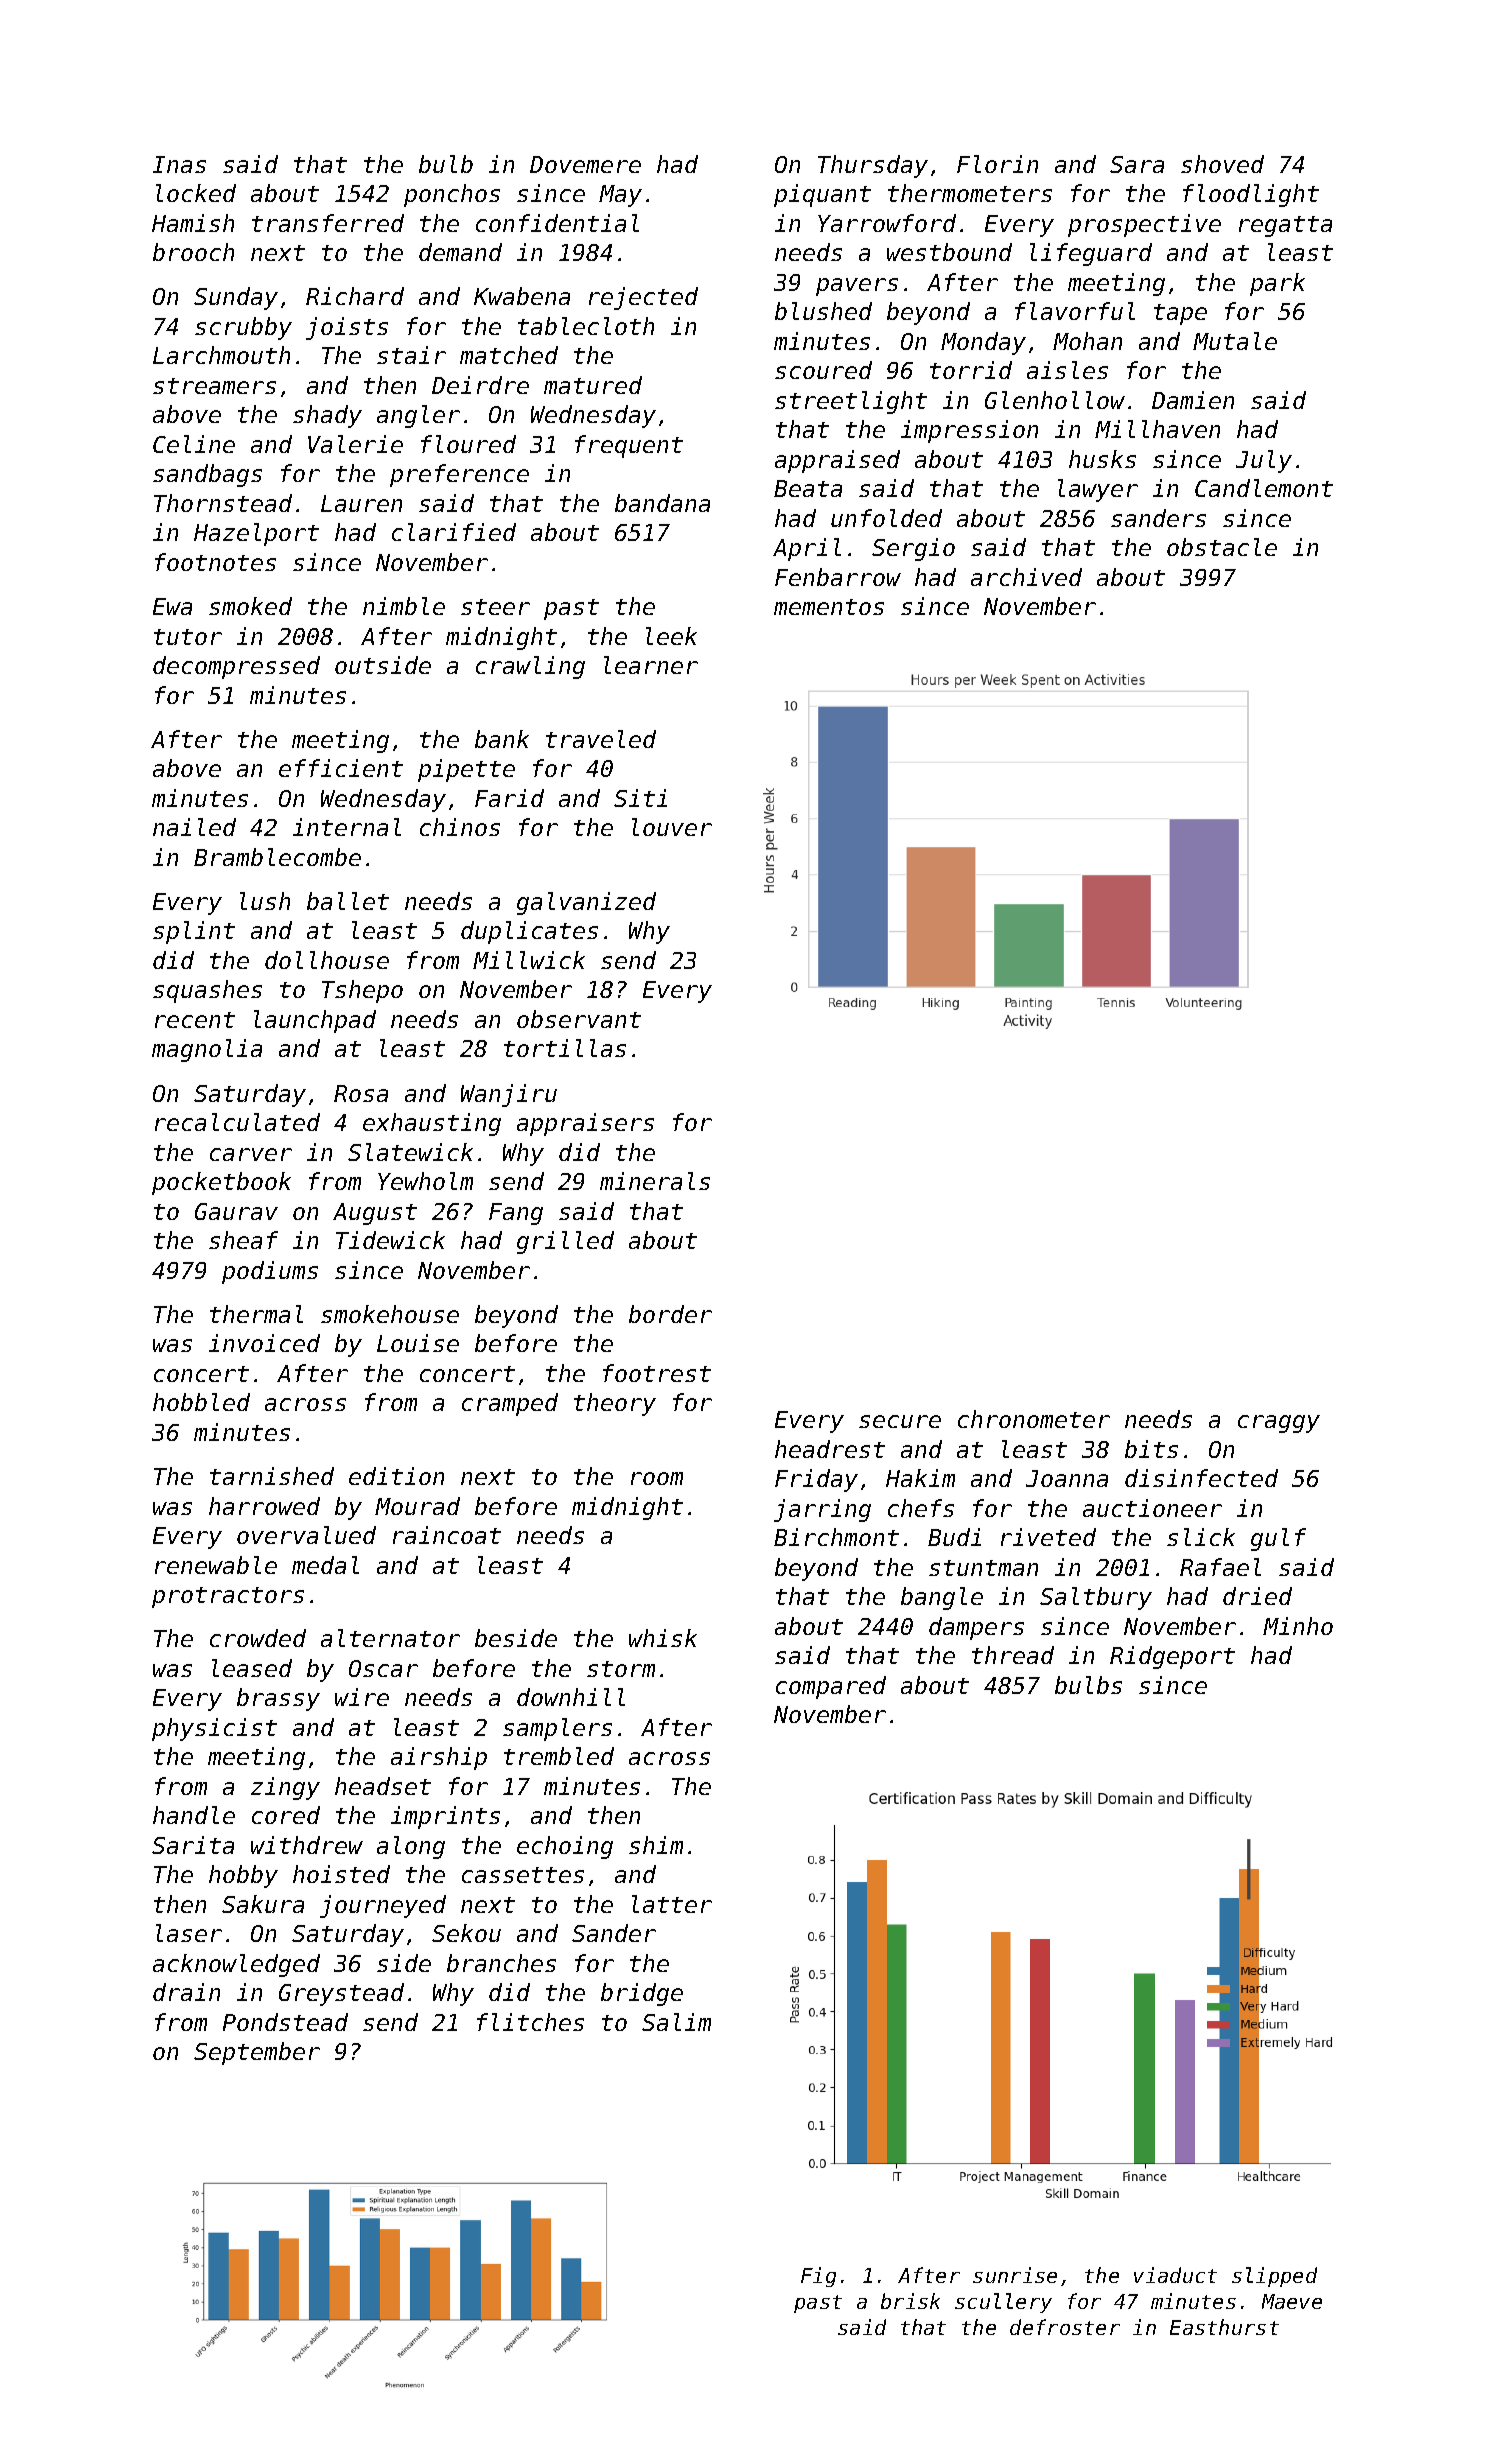  What do you see at coordinates (942, 1598) in the screenshot?
I see `bangle` at bounding box center [942, 1598].
